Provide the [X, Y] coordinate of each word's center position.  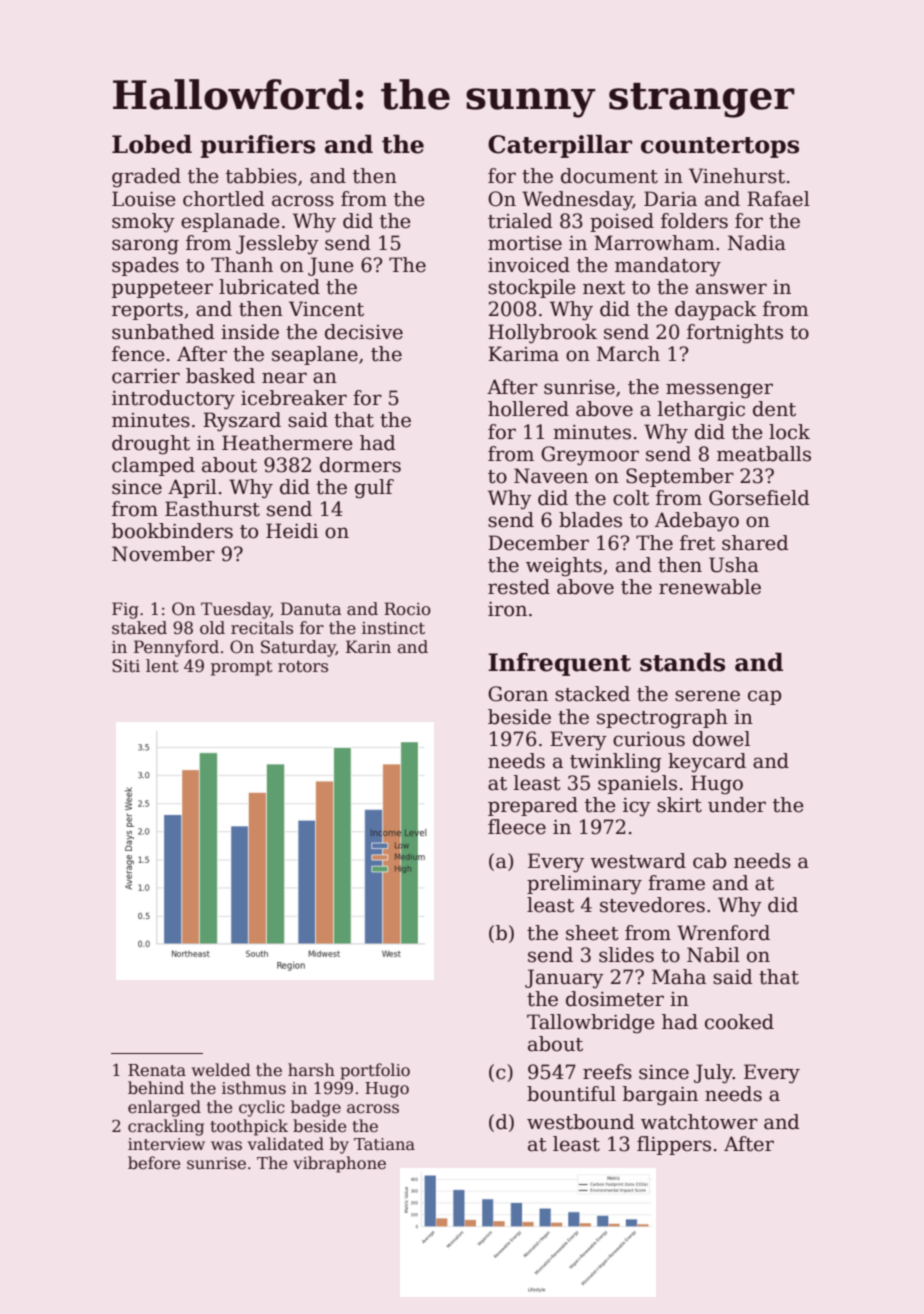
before [154, 1163]
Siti [126, 666]
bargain [660, 1096]
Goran [518, 694]
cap [764, 697]
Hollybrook [542, 334]
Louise [144, 199]
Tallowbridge [591, 1024]
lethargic [701, 411]
